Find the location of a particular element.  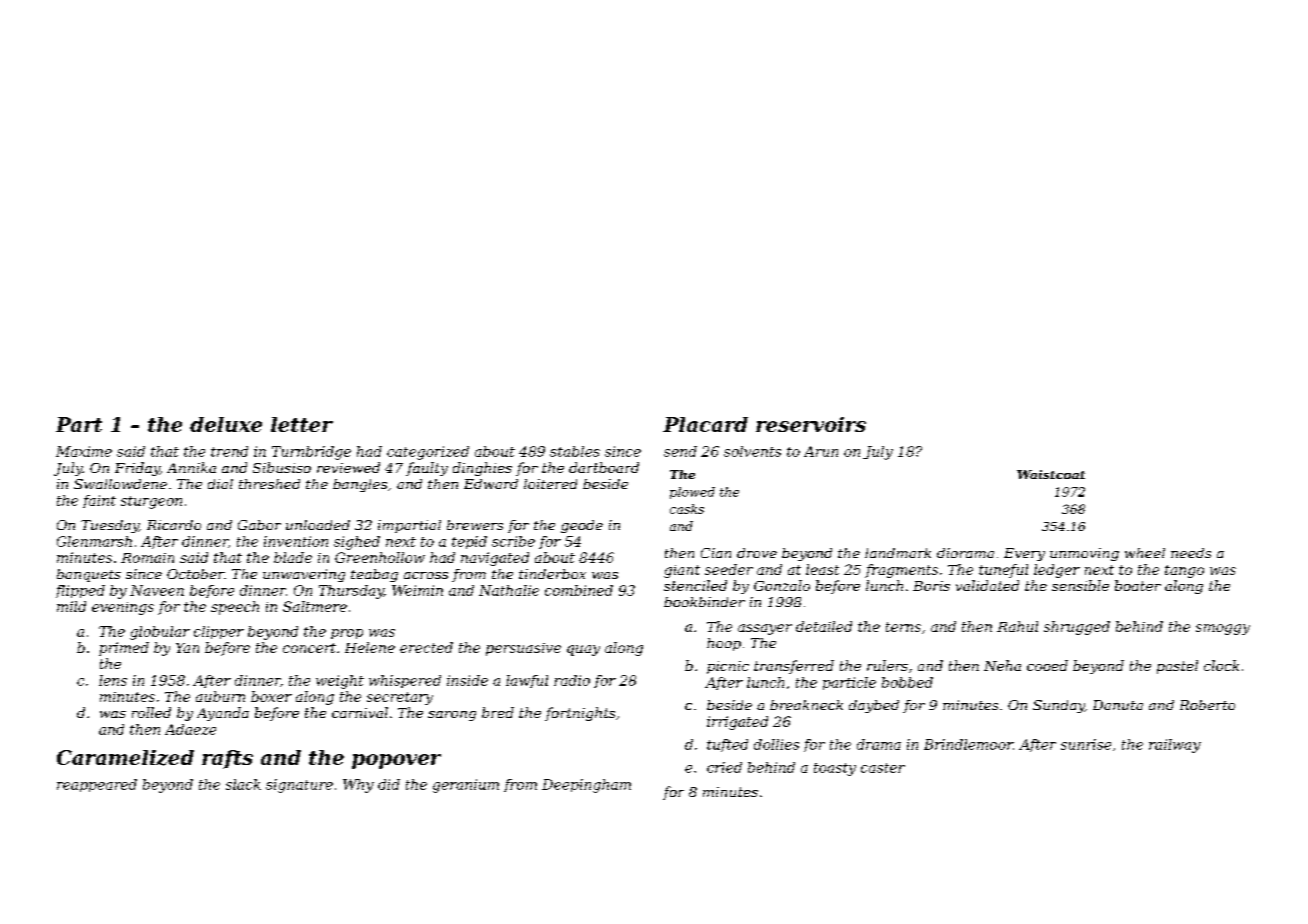

reservoirs is located at coordinates (811, 424).
